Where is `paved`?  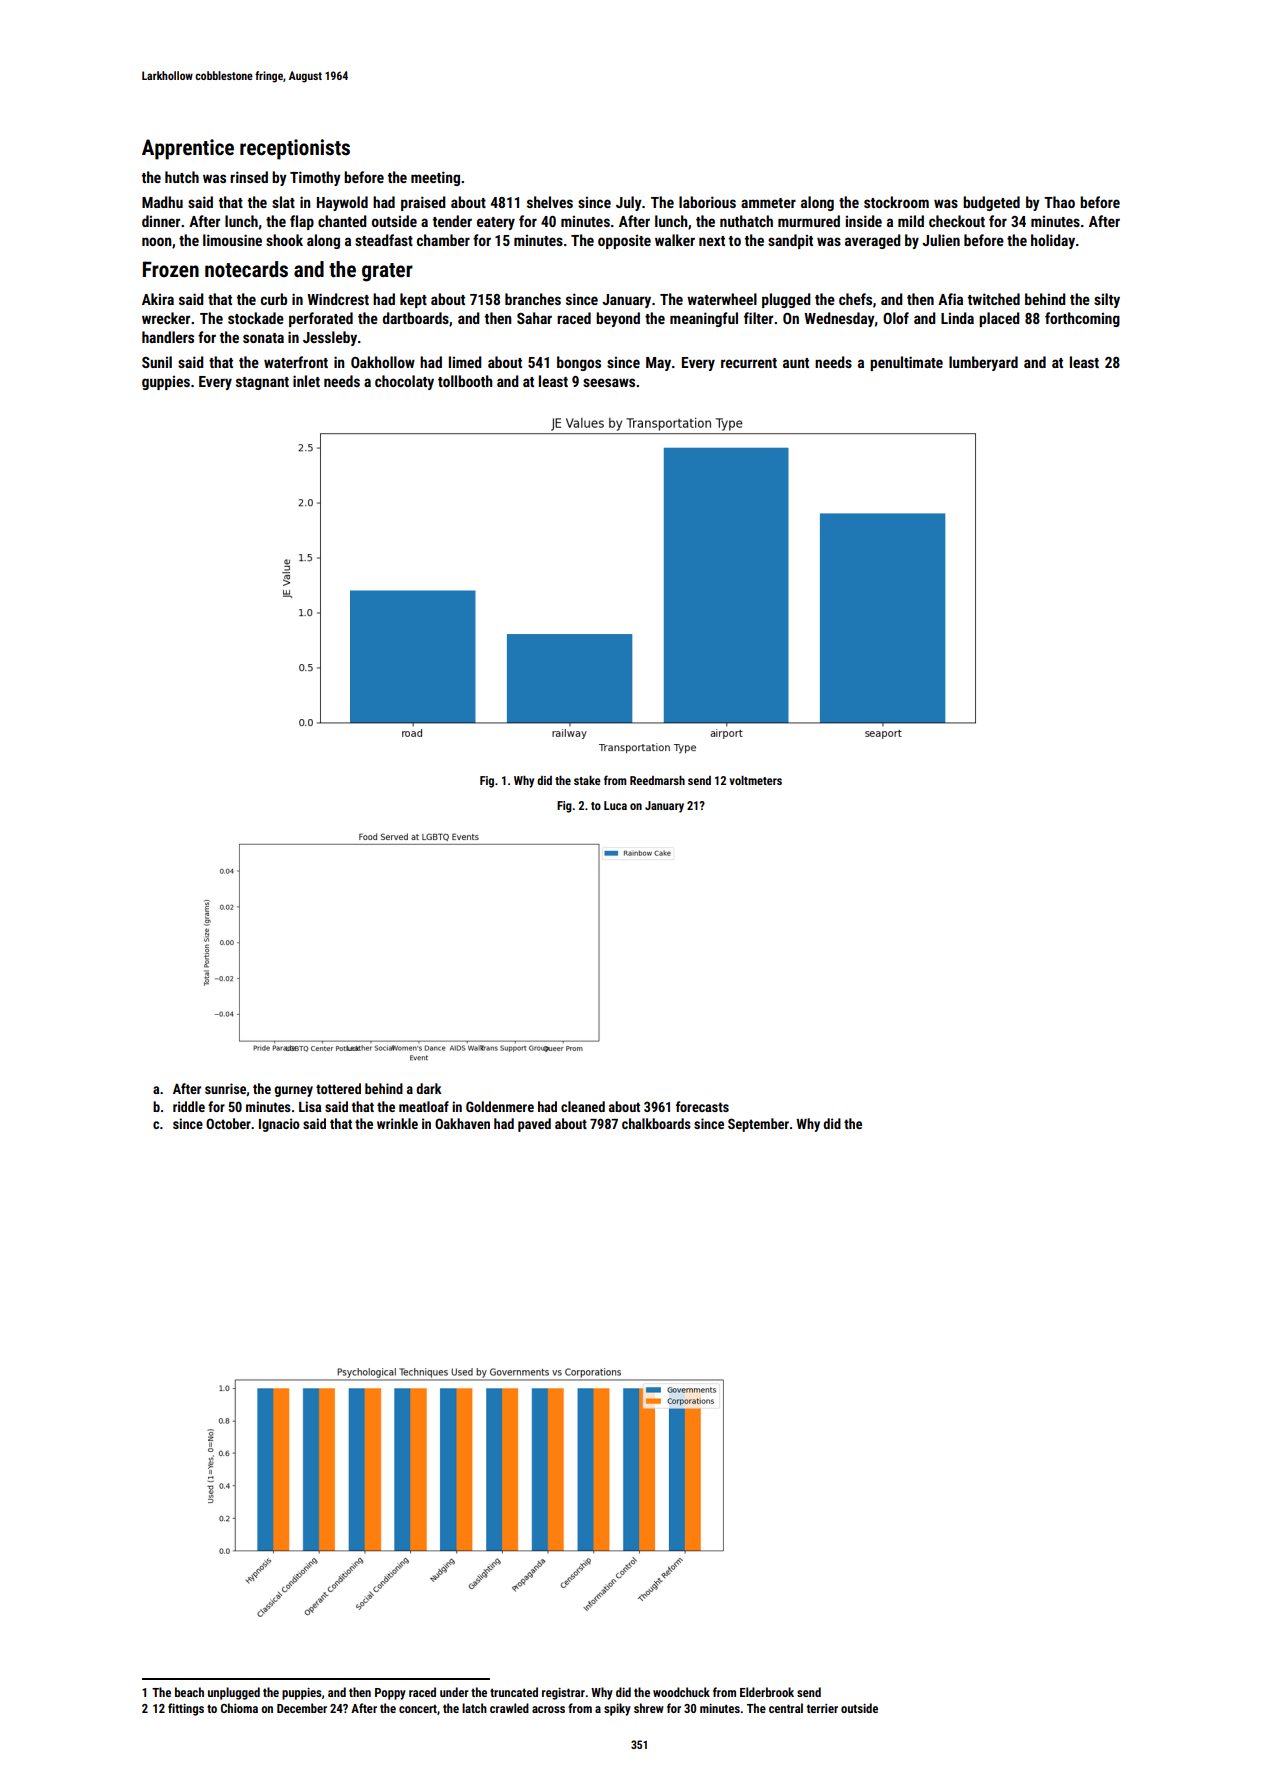 paved is located at coordinates (534, 1125).
